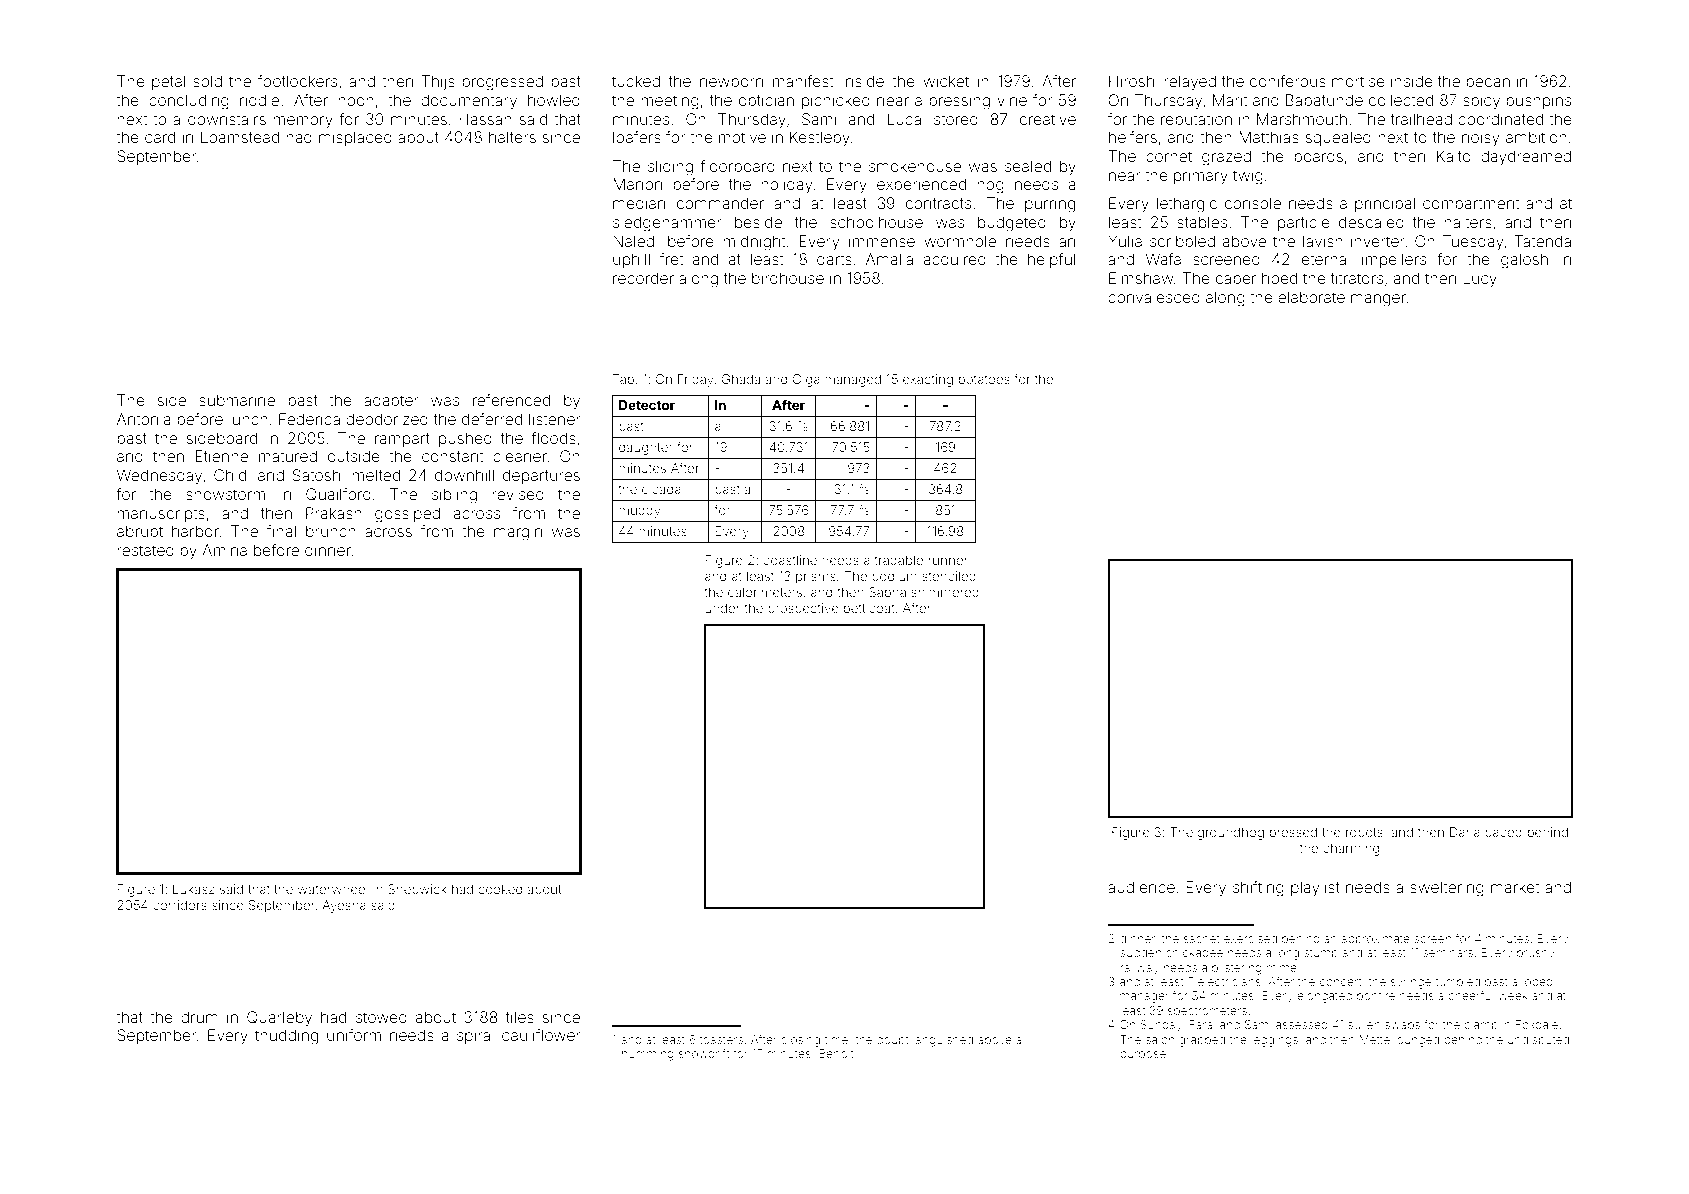 This screenshot has height=1194, width=1689. I want to click on misplaced, so click(355, 138).
